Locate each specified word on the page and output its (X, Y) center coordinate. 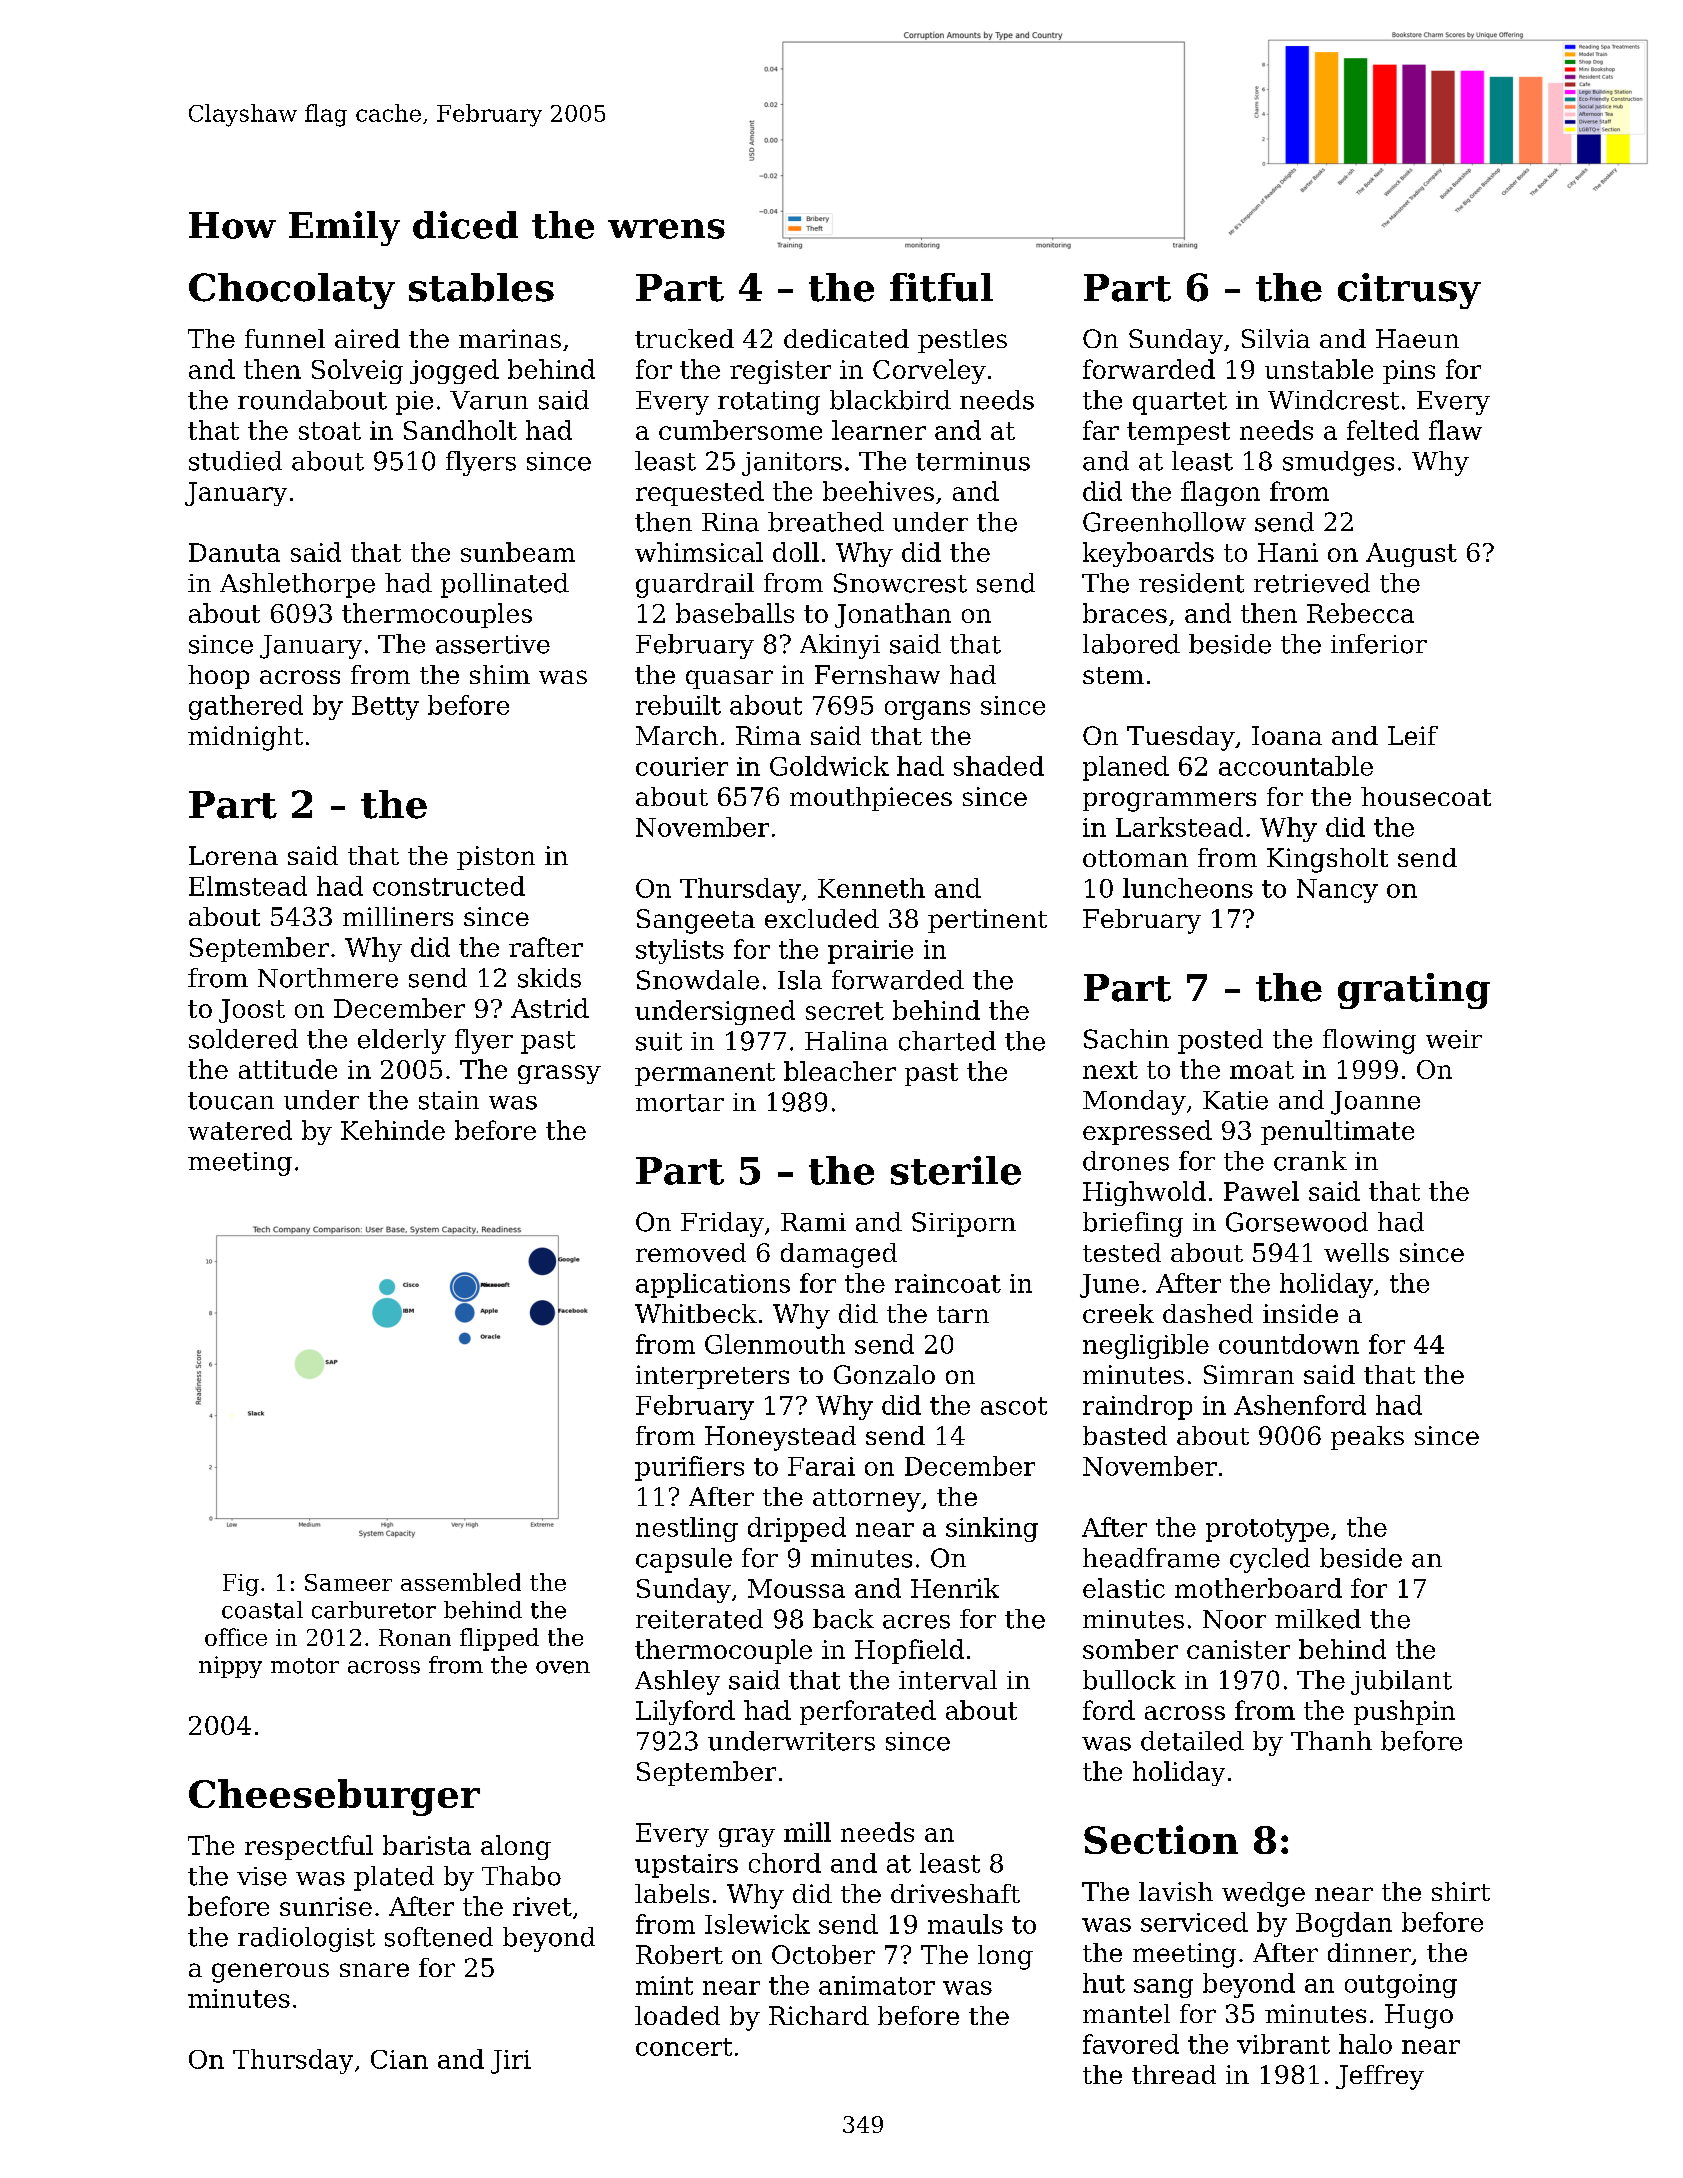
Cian (399, 2059)
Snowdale (698, 980)
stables (481, 287)
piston (496, 858)
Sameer (348, 1582)
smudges (1338, 463)
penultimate (1337, 1132)
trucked (684, 338)
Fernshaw (877, 674)
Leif (1413, 735)
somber (1130, 1649)
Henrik (955, 1588)
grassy (559, 1074)
